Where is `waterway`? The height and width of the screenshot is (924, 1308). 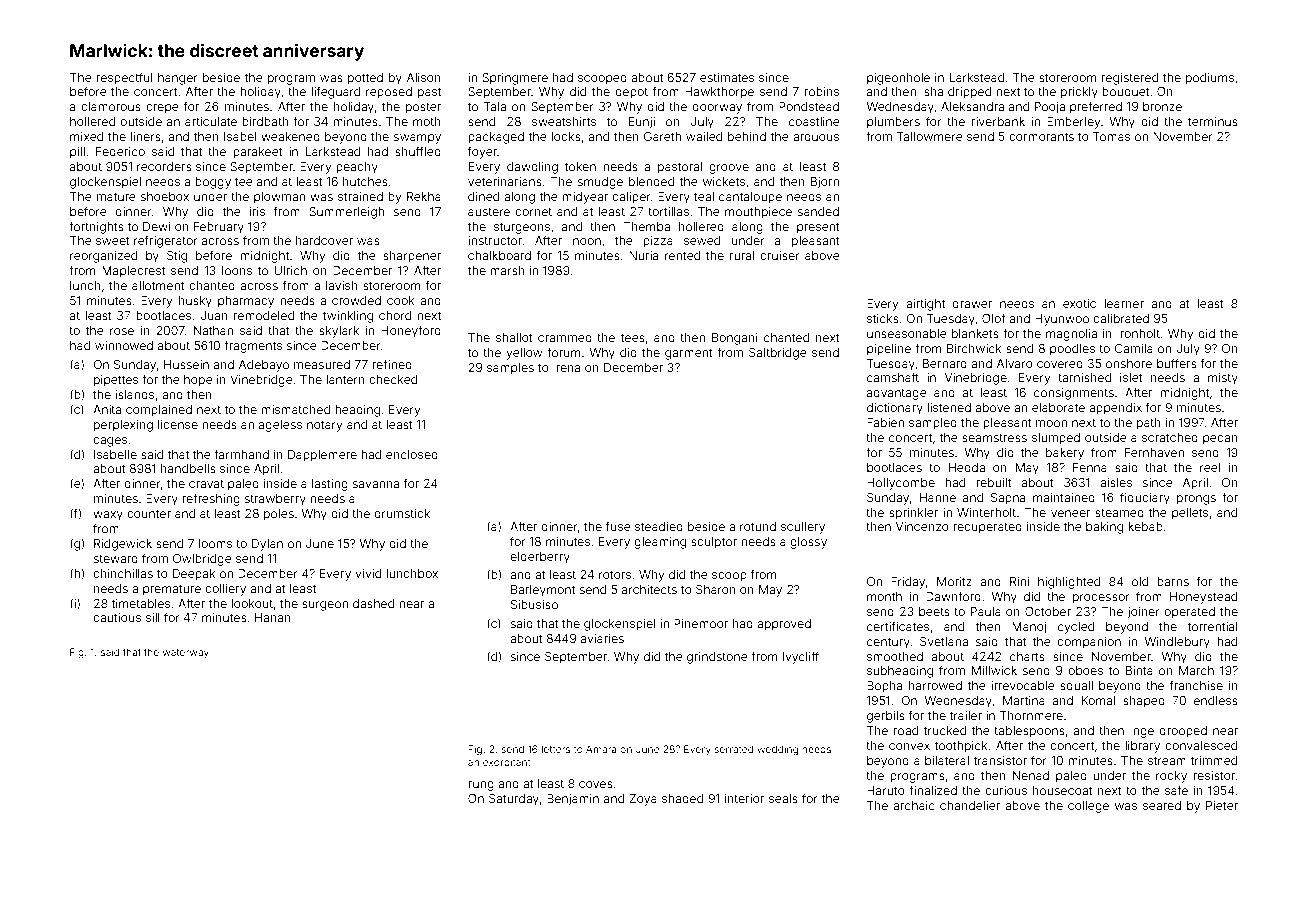
waterway is located at coordinates (186, 653).
